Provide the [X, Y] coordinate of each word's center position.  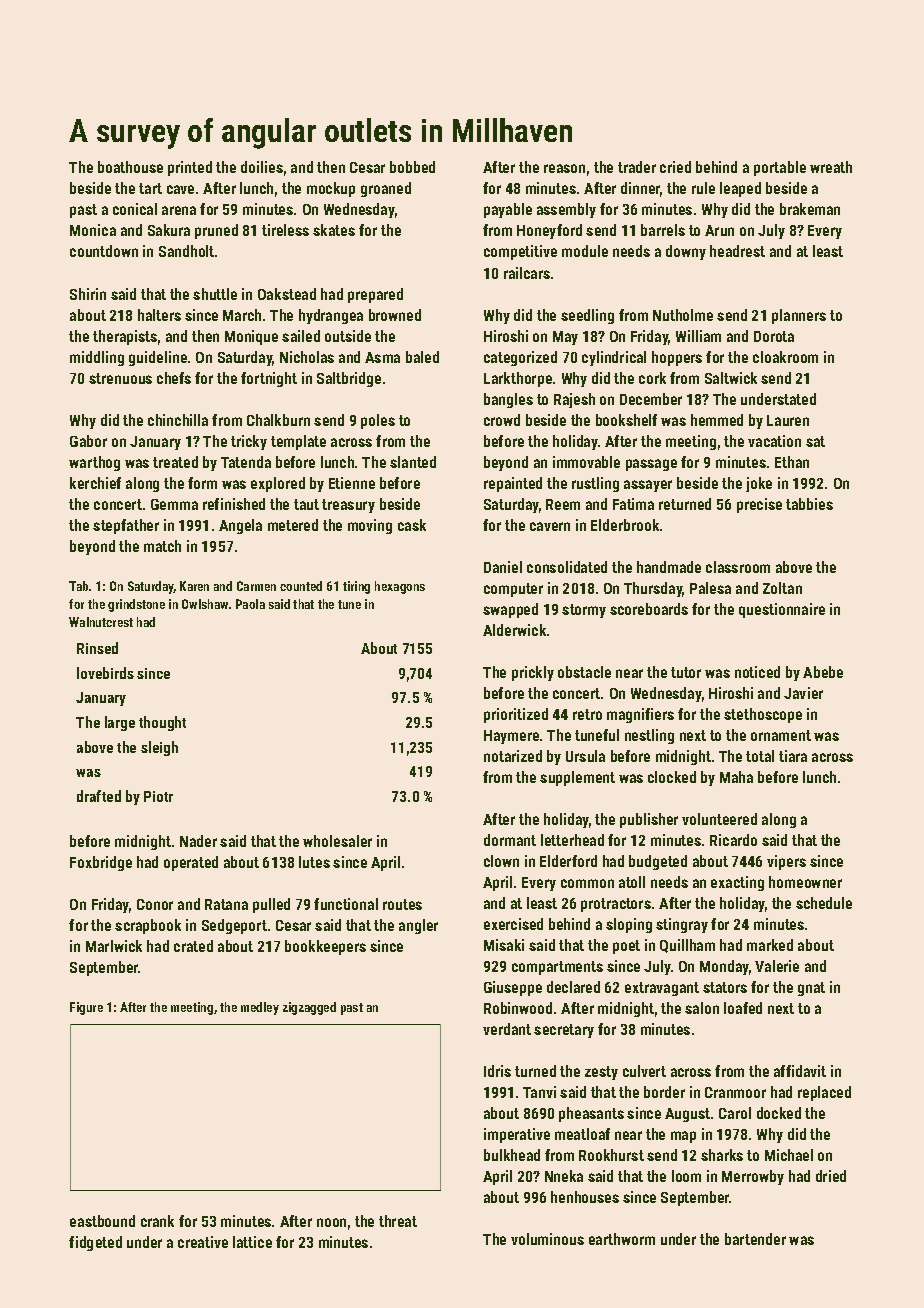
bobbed [412, 167]
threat [398, 1221]
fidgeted [95, 1243]
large [120, 723]
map [683, 1137]
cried [675, 167]
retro [587, 714]
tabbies [809, 504]
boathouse [130, 167]
